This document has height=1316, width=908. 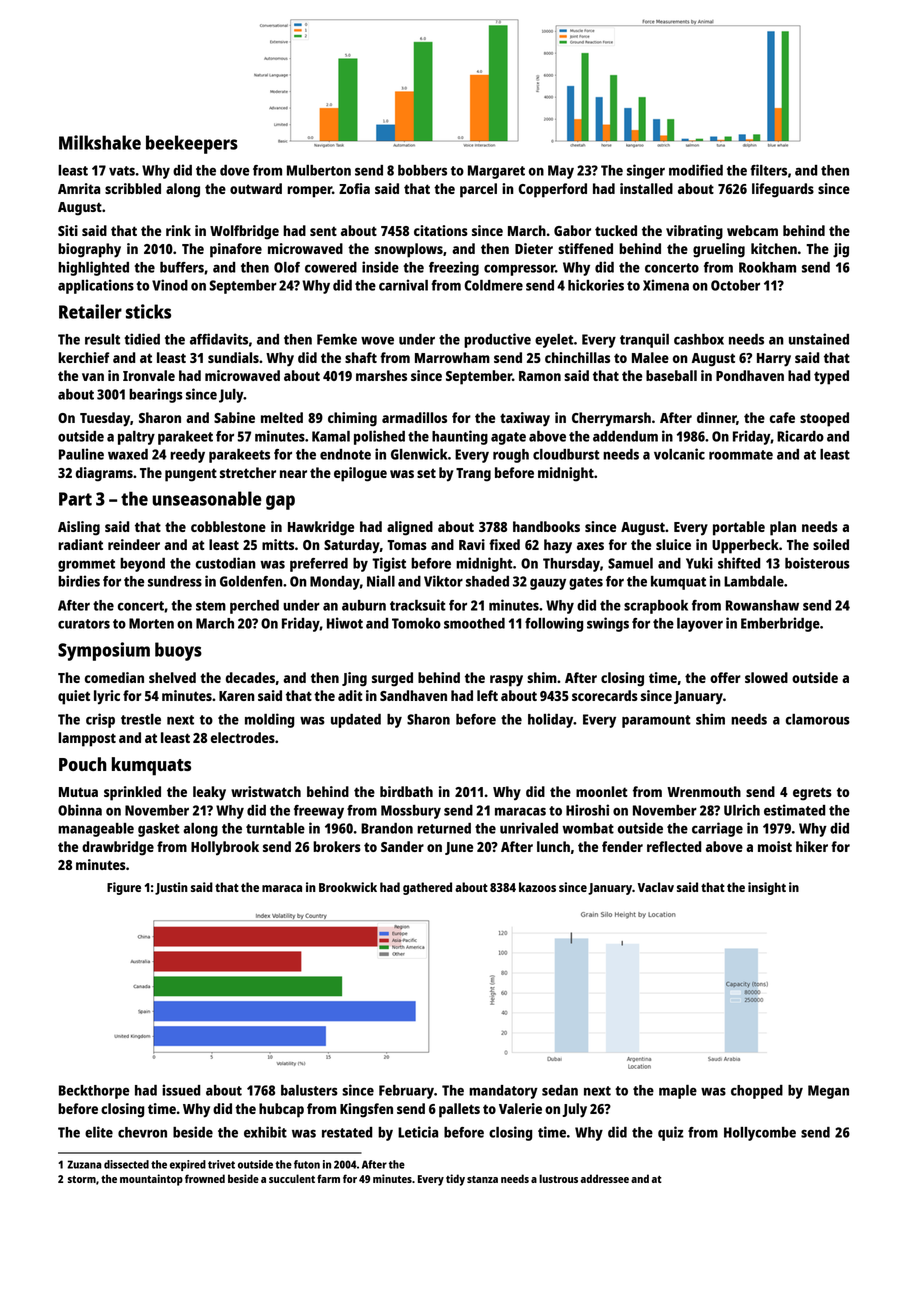 What do you see at coordinates (124, 888) in the document?
I see `Figure` at bounding box center [124, 888].
